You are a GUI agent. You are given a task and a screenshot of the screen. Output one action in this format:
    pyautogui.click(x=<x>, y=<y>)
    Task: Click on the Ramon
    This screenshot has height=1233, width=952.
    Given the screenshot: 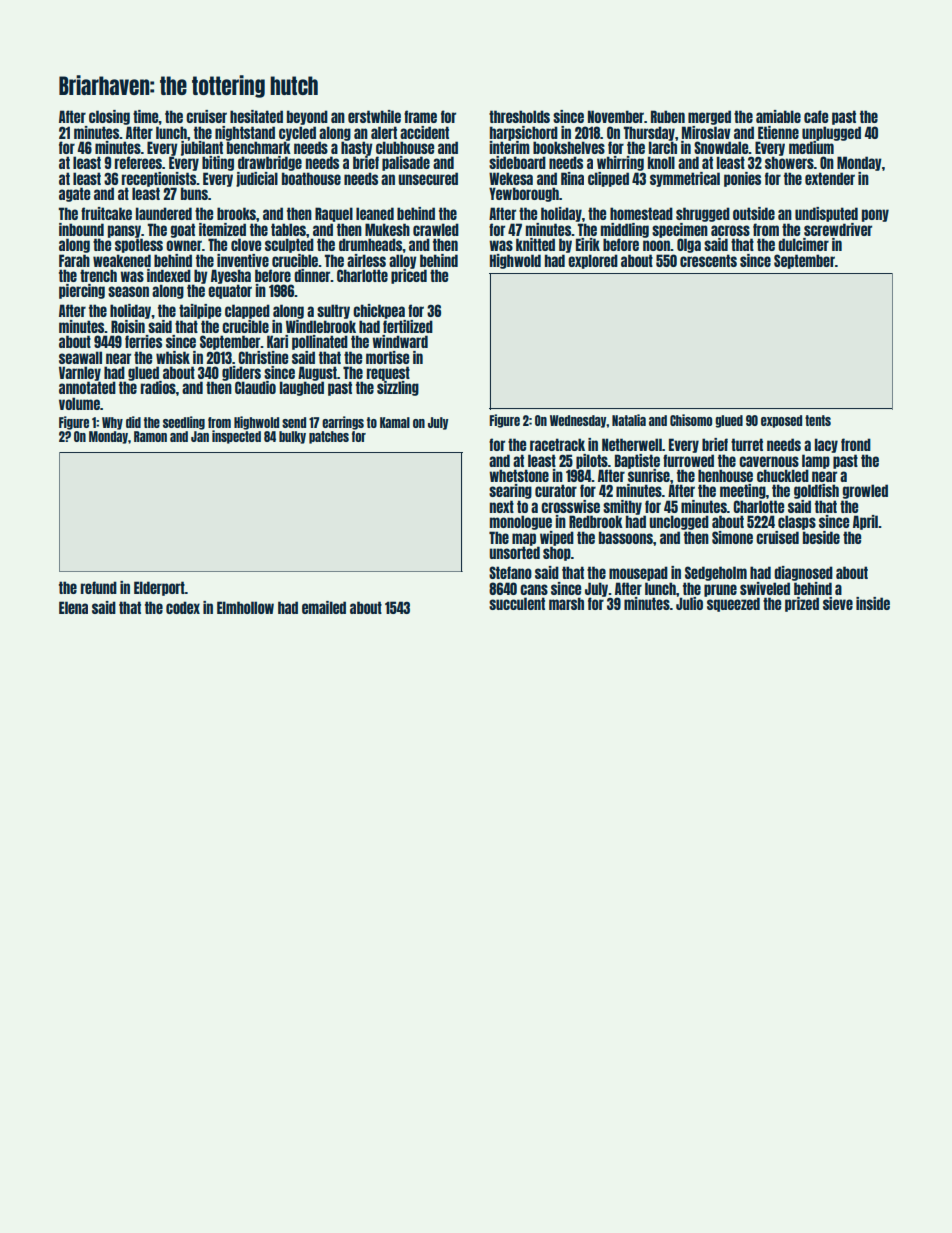 What is the action you would take?
    pyautogui.click(x=150, y=436)
